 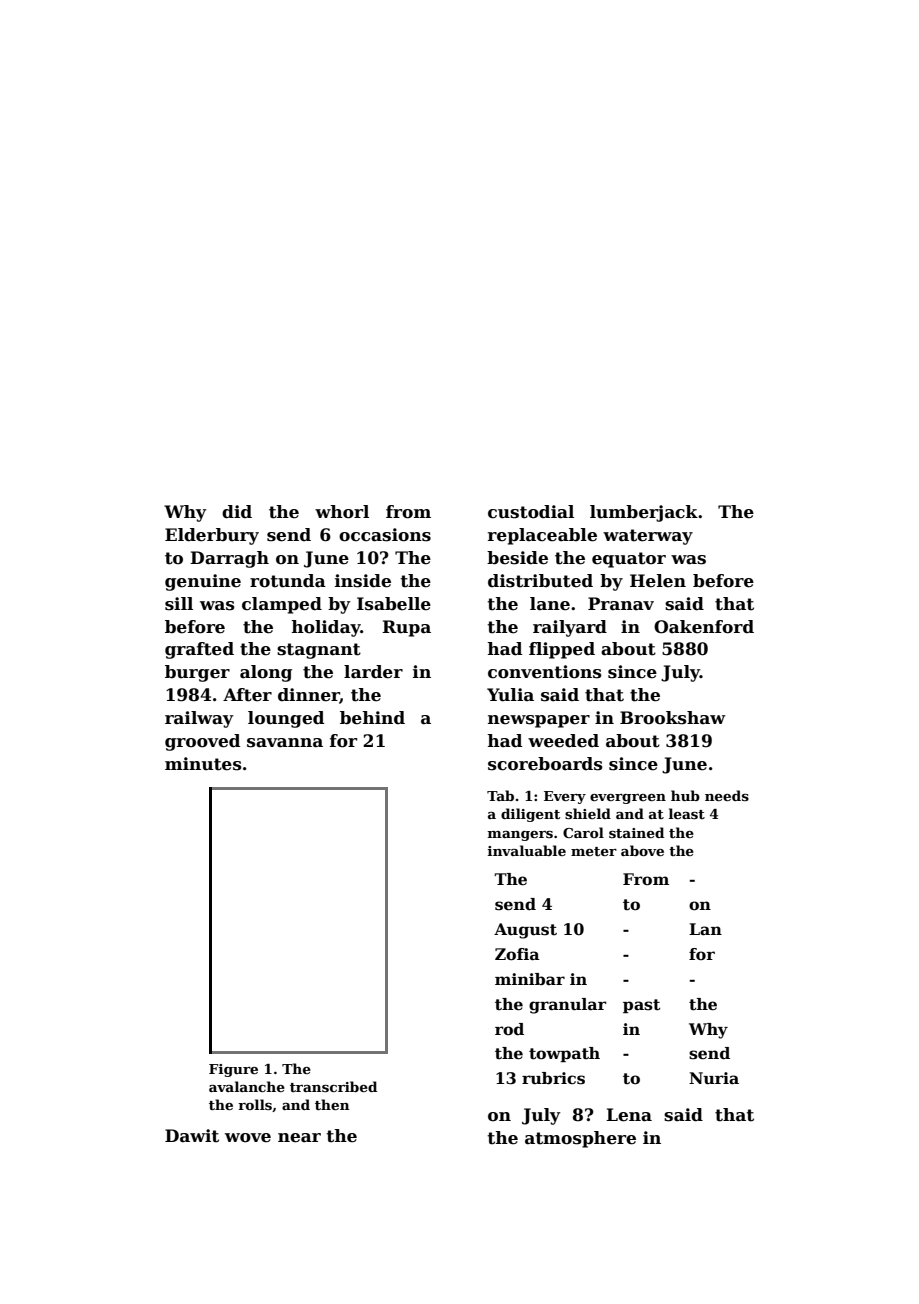 I want to click on custodial, so click(x=531, y=512).
